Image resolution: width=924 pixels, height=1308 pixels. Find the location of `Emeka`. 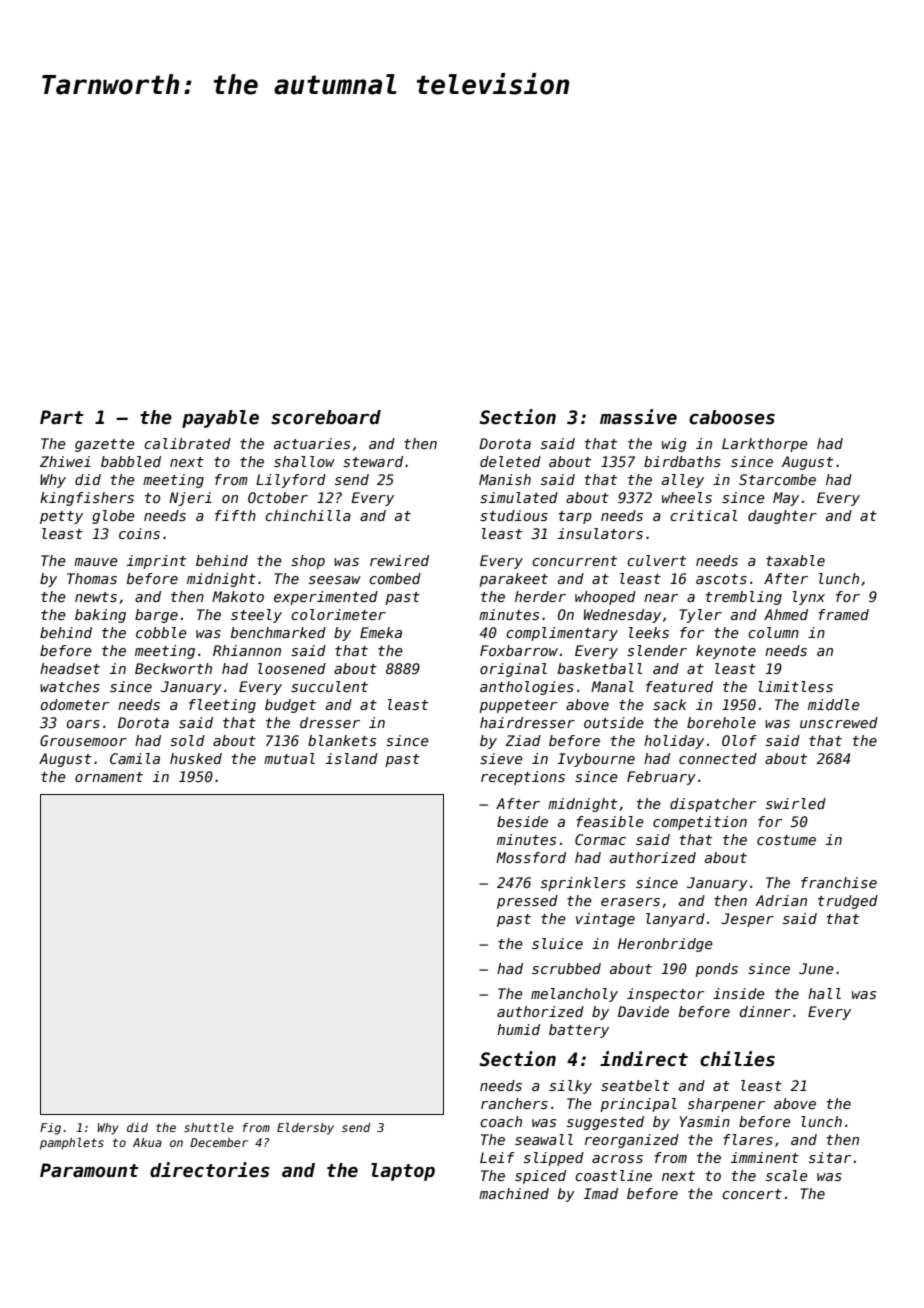

Emeka is located at coordinates (381, 632).
